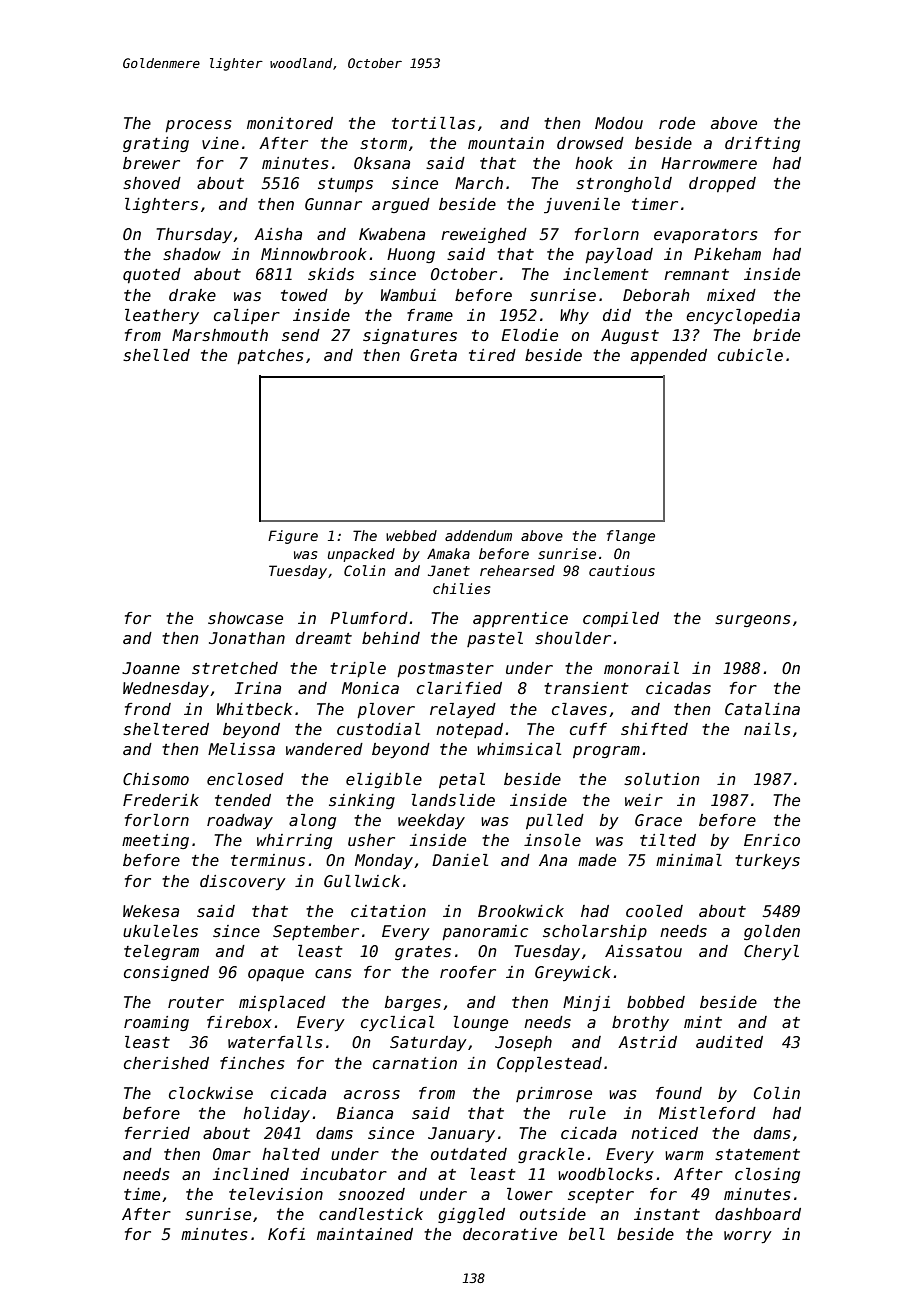 This image has height=1308, width=924. Describe the element at coordinates (506, 143) in the image. I see `mountain` at that location.
